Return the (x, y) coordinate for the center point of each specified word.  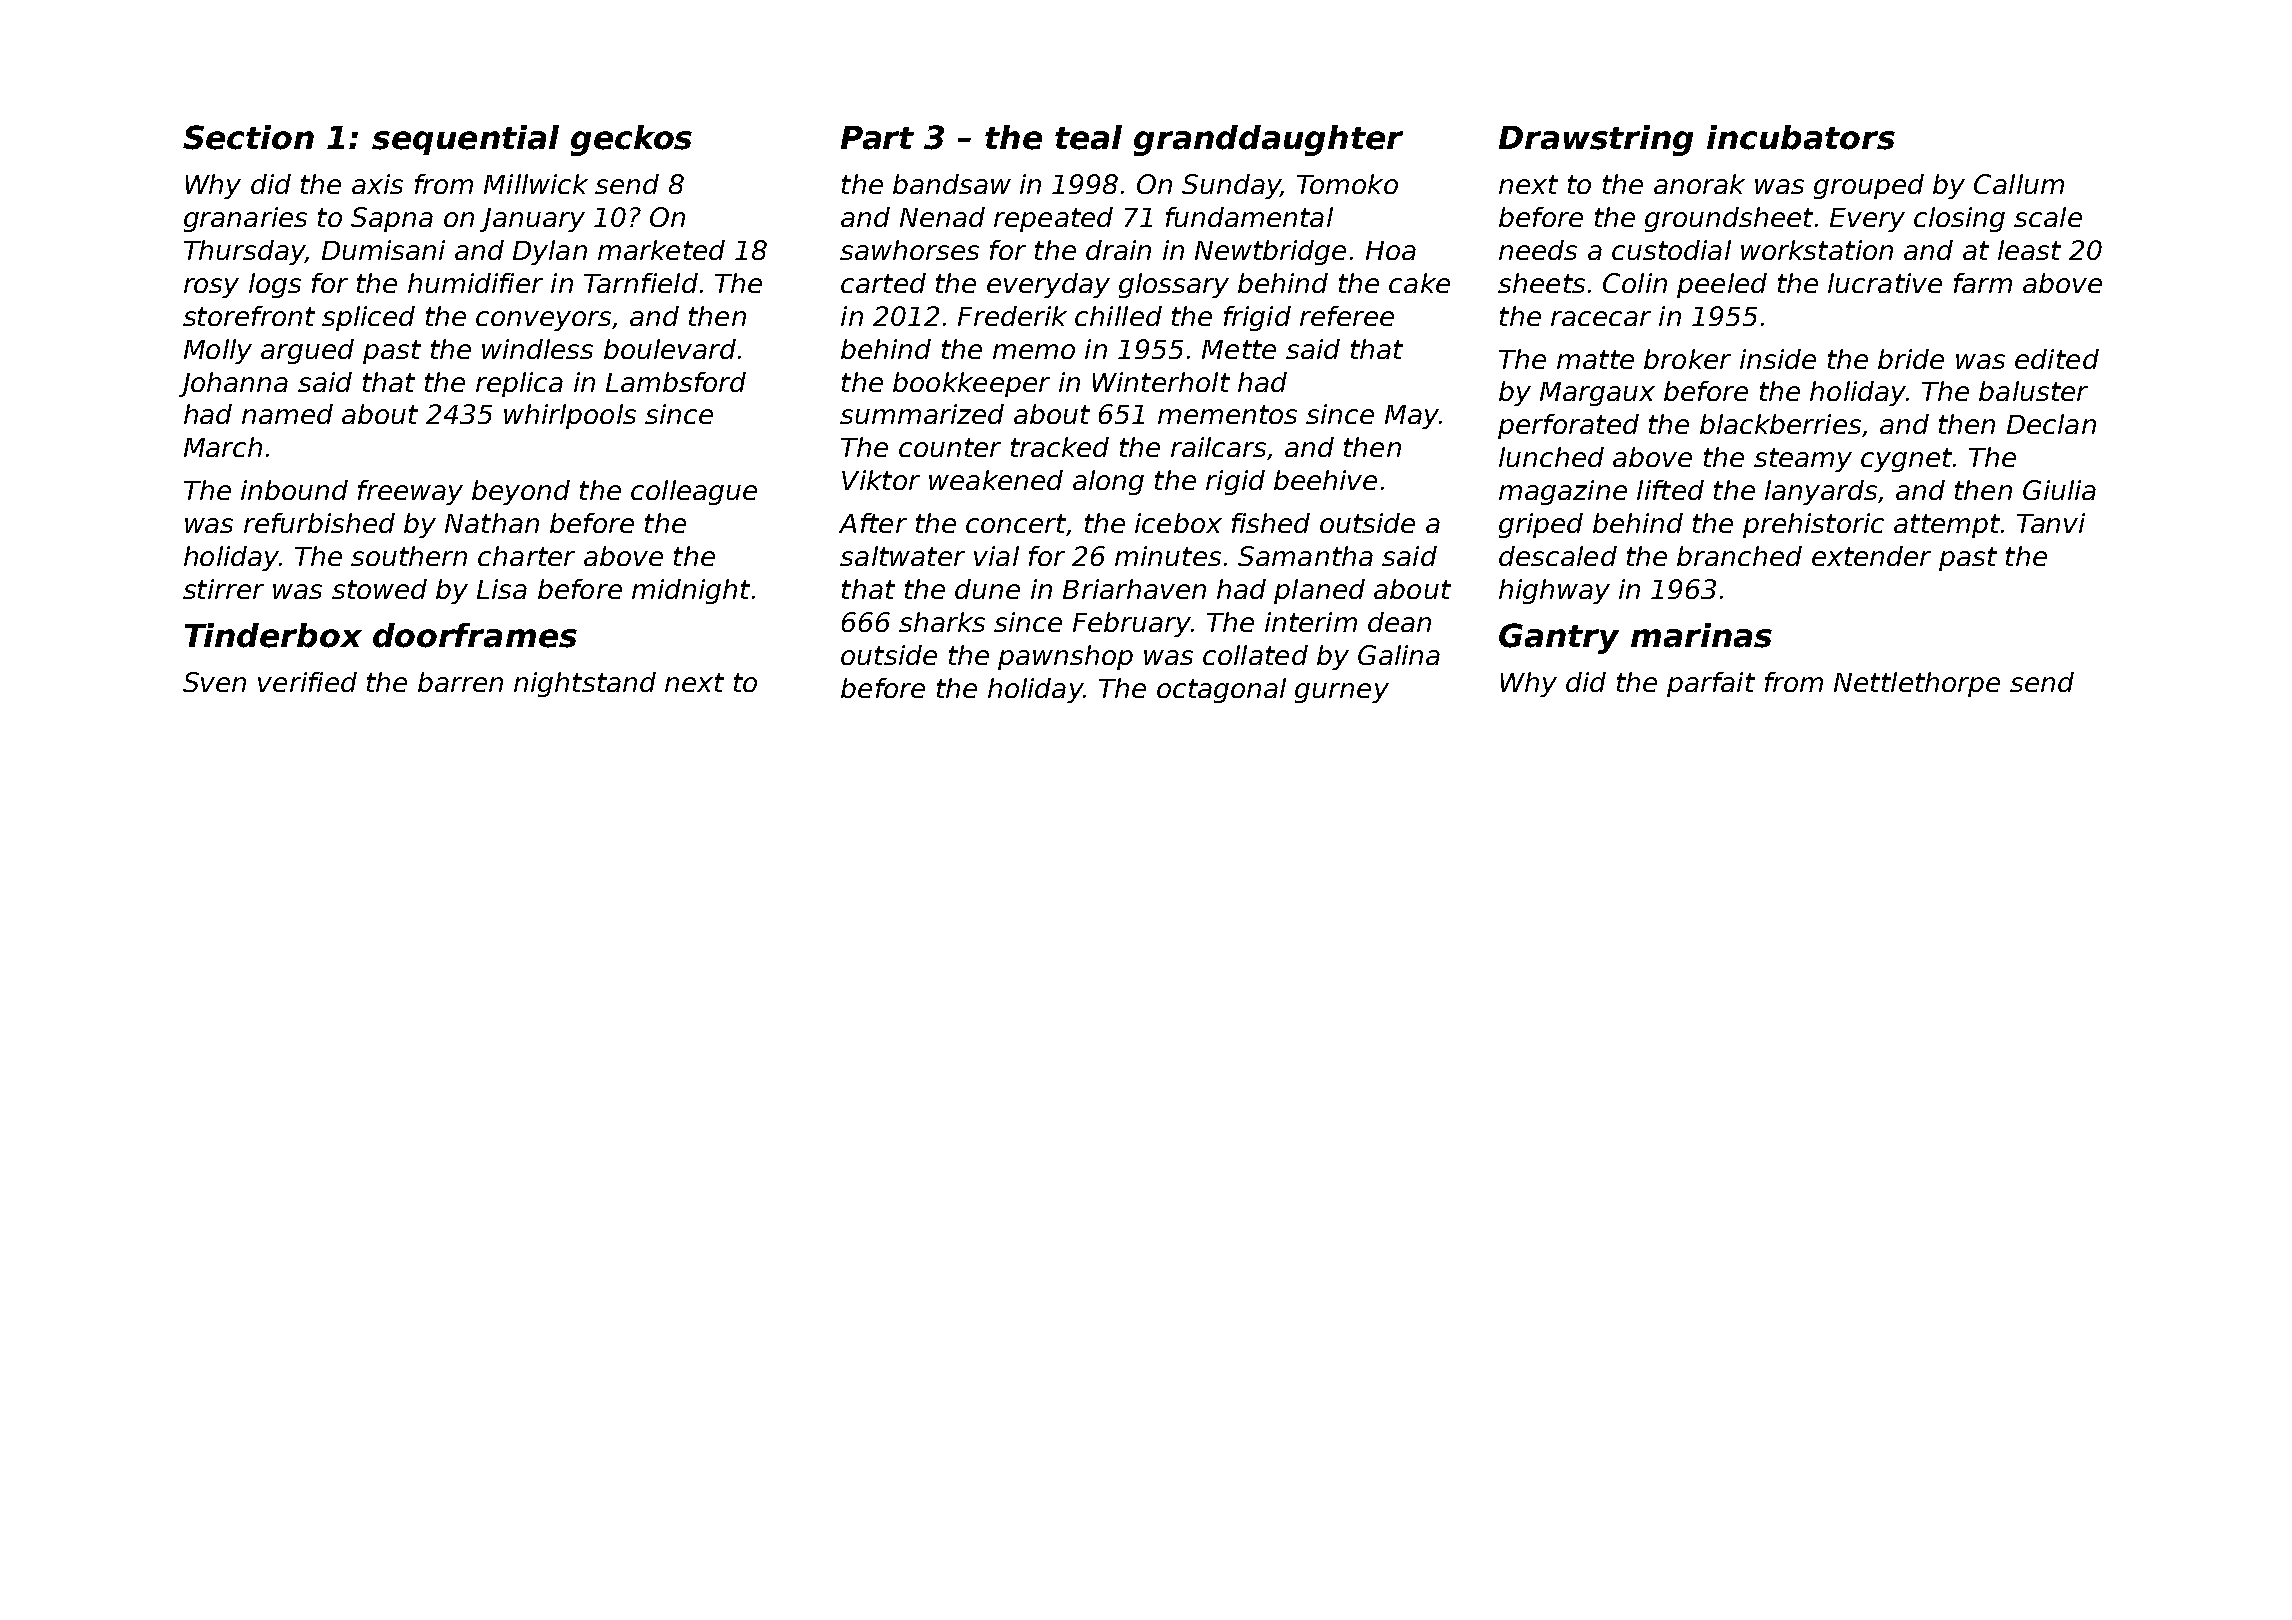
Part (877, 138)
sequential (465, 140)
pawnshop (1065, 657)
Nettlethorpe (1917, 684)
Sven (214, 682)
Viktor (881, 480)
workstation (1817, 250)
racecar (1601, 318)
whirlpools (570, 416)
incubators (1801, 137)
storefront (249, 316)
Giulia (2059, 490)
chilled (1118, 316)
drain (1118, 250)
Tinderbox (273, 635)
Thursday (244, 252)
